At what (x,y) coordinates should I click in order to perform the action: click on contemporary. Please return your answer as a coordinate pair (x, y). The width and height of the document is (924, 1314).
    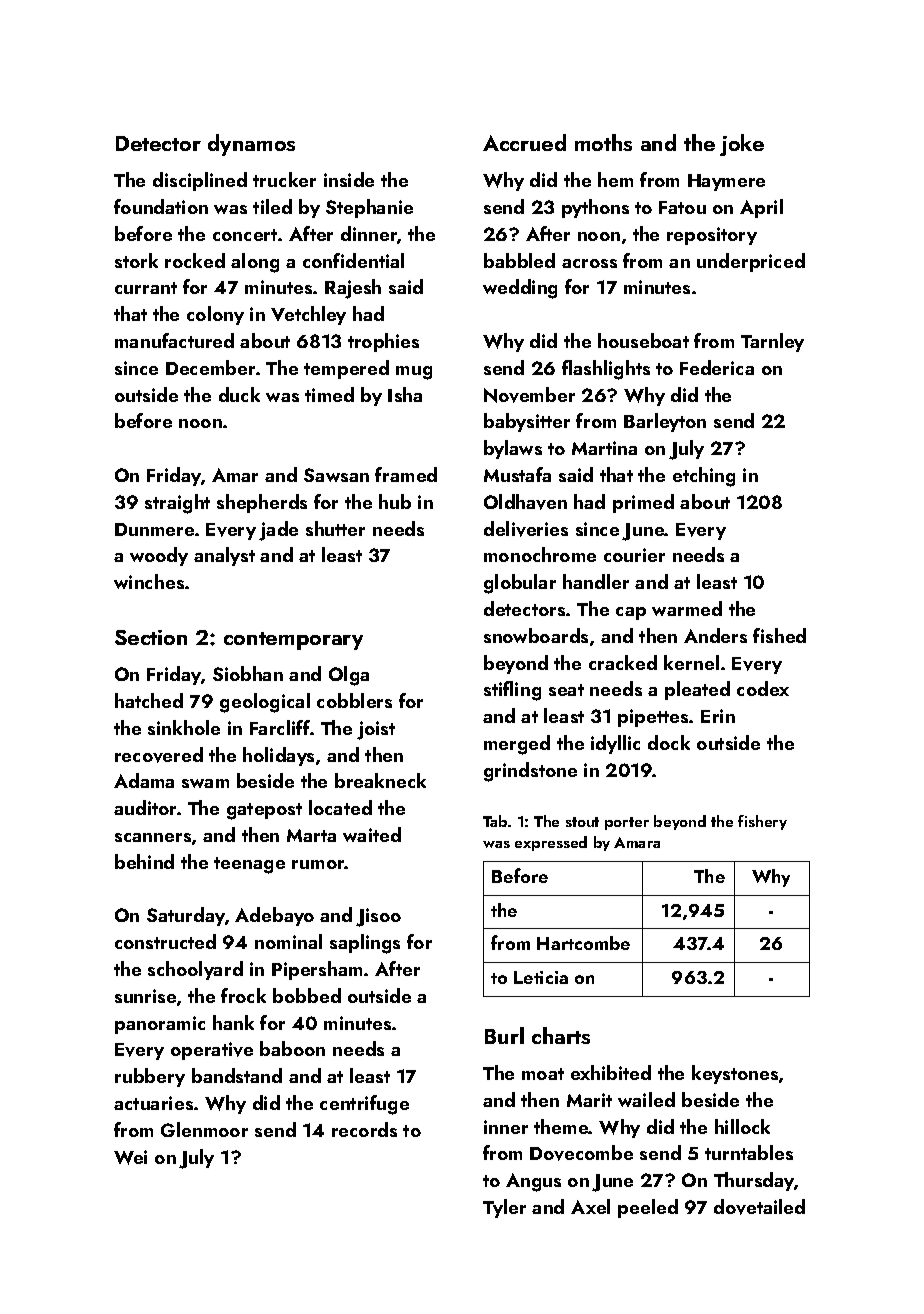
    Looking at the image, I should click on (293, 641).
